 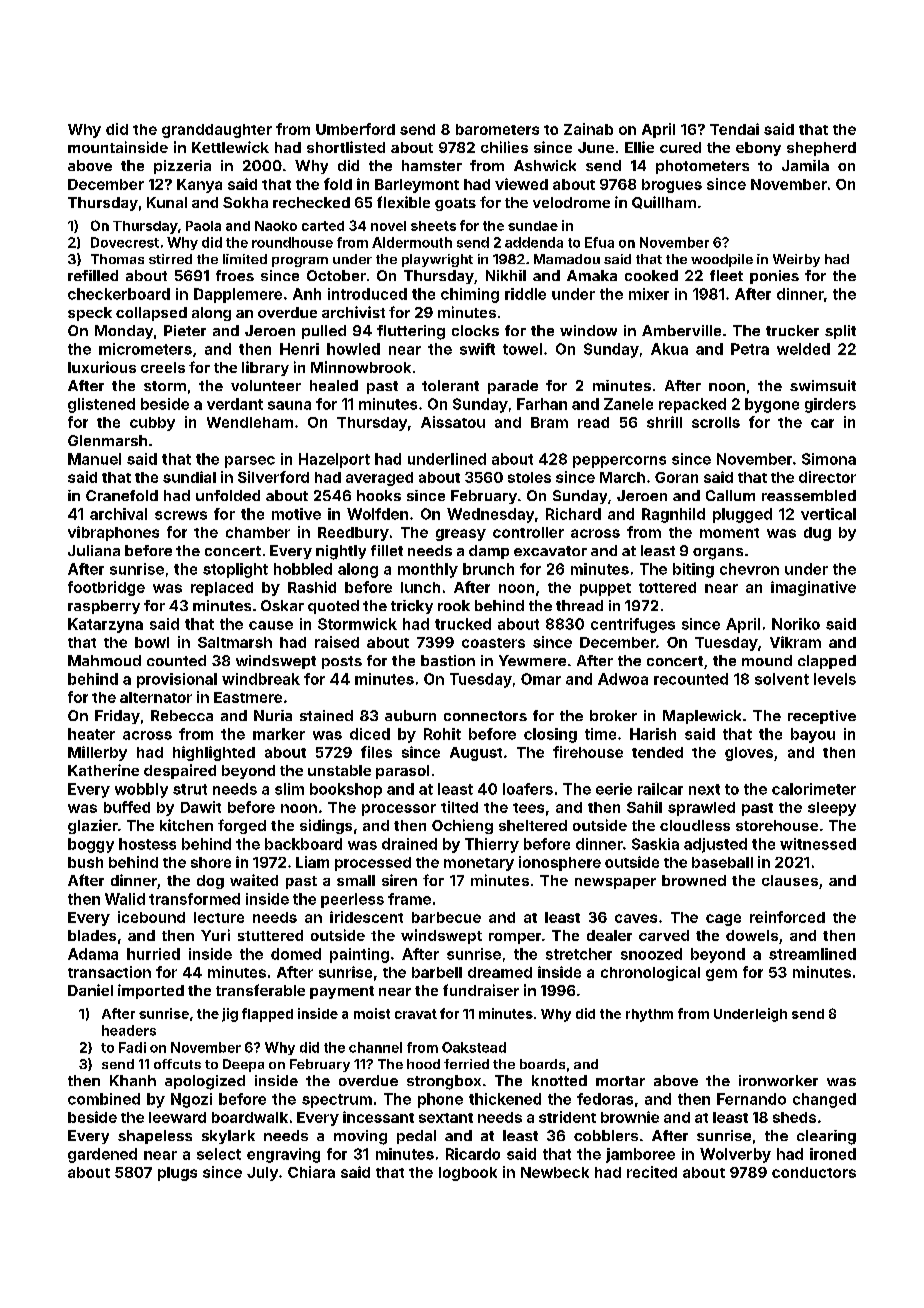 What do you see at coordinates (667, 587) in the page?
I see `tottered` at bounding box center [667, 587].
